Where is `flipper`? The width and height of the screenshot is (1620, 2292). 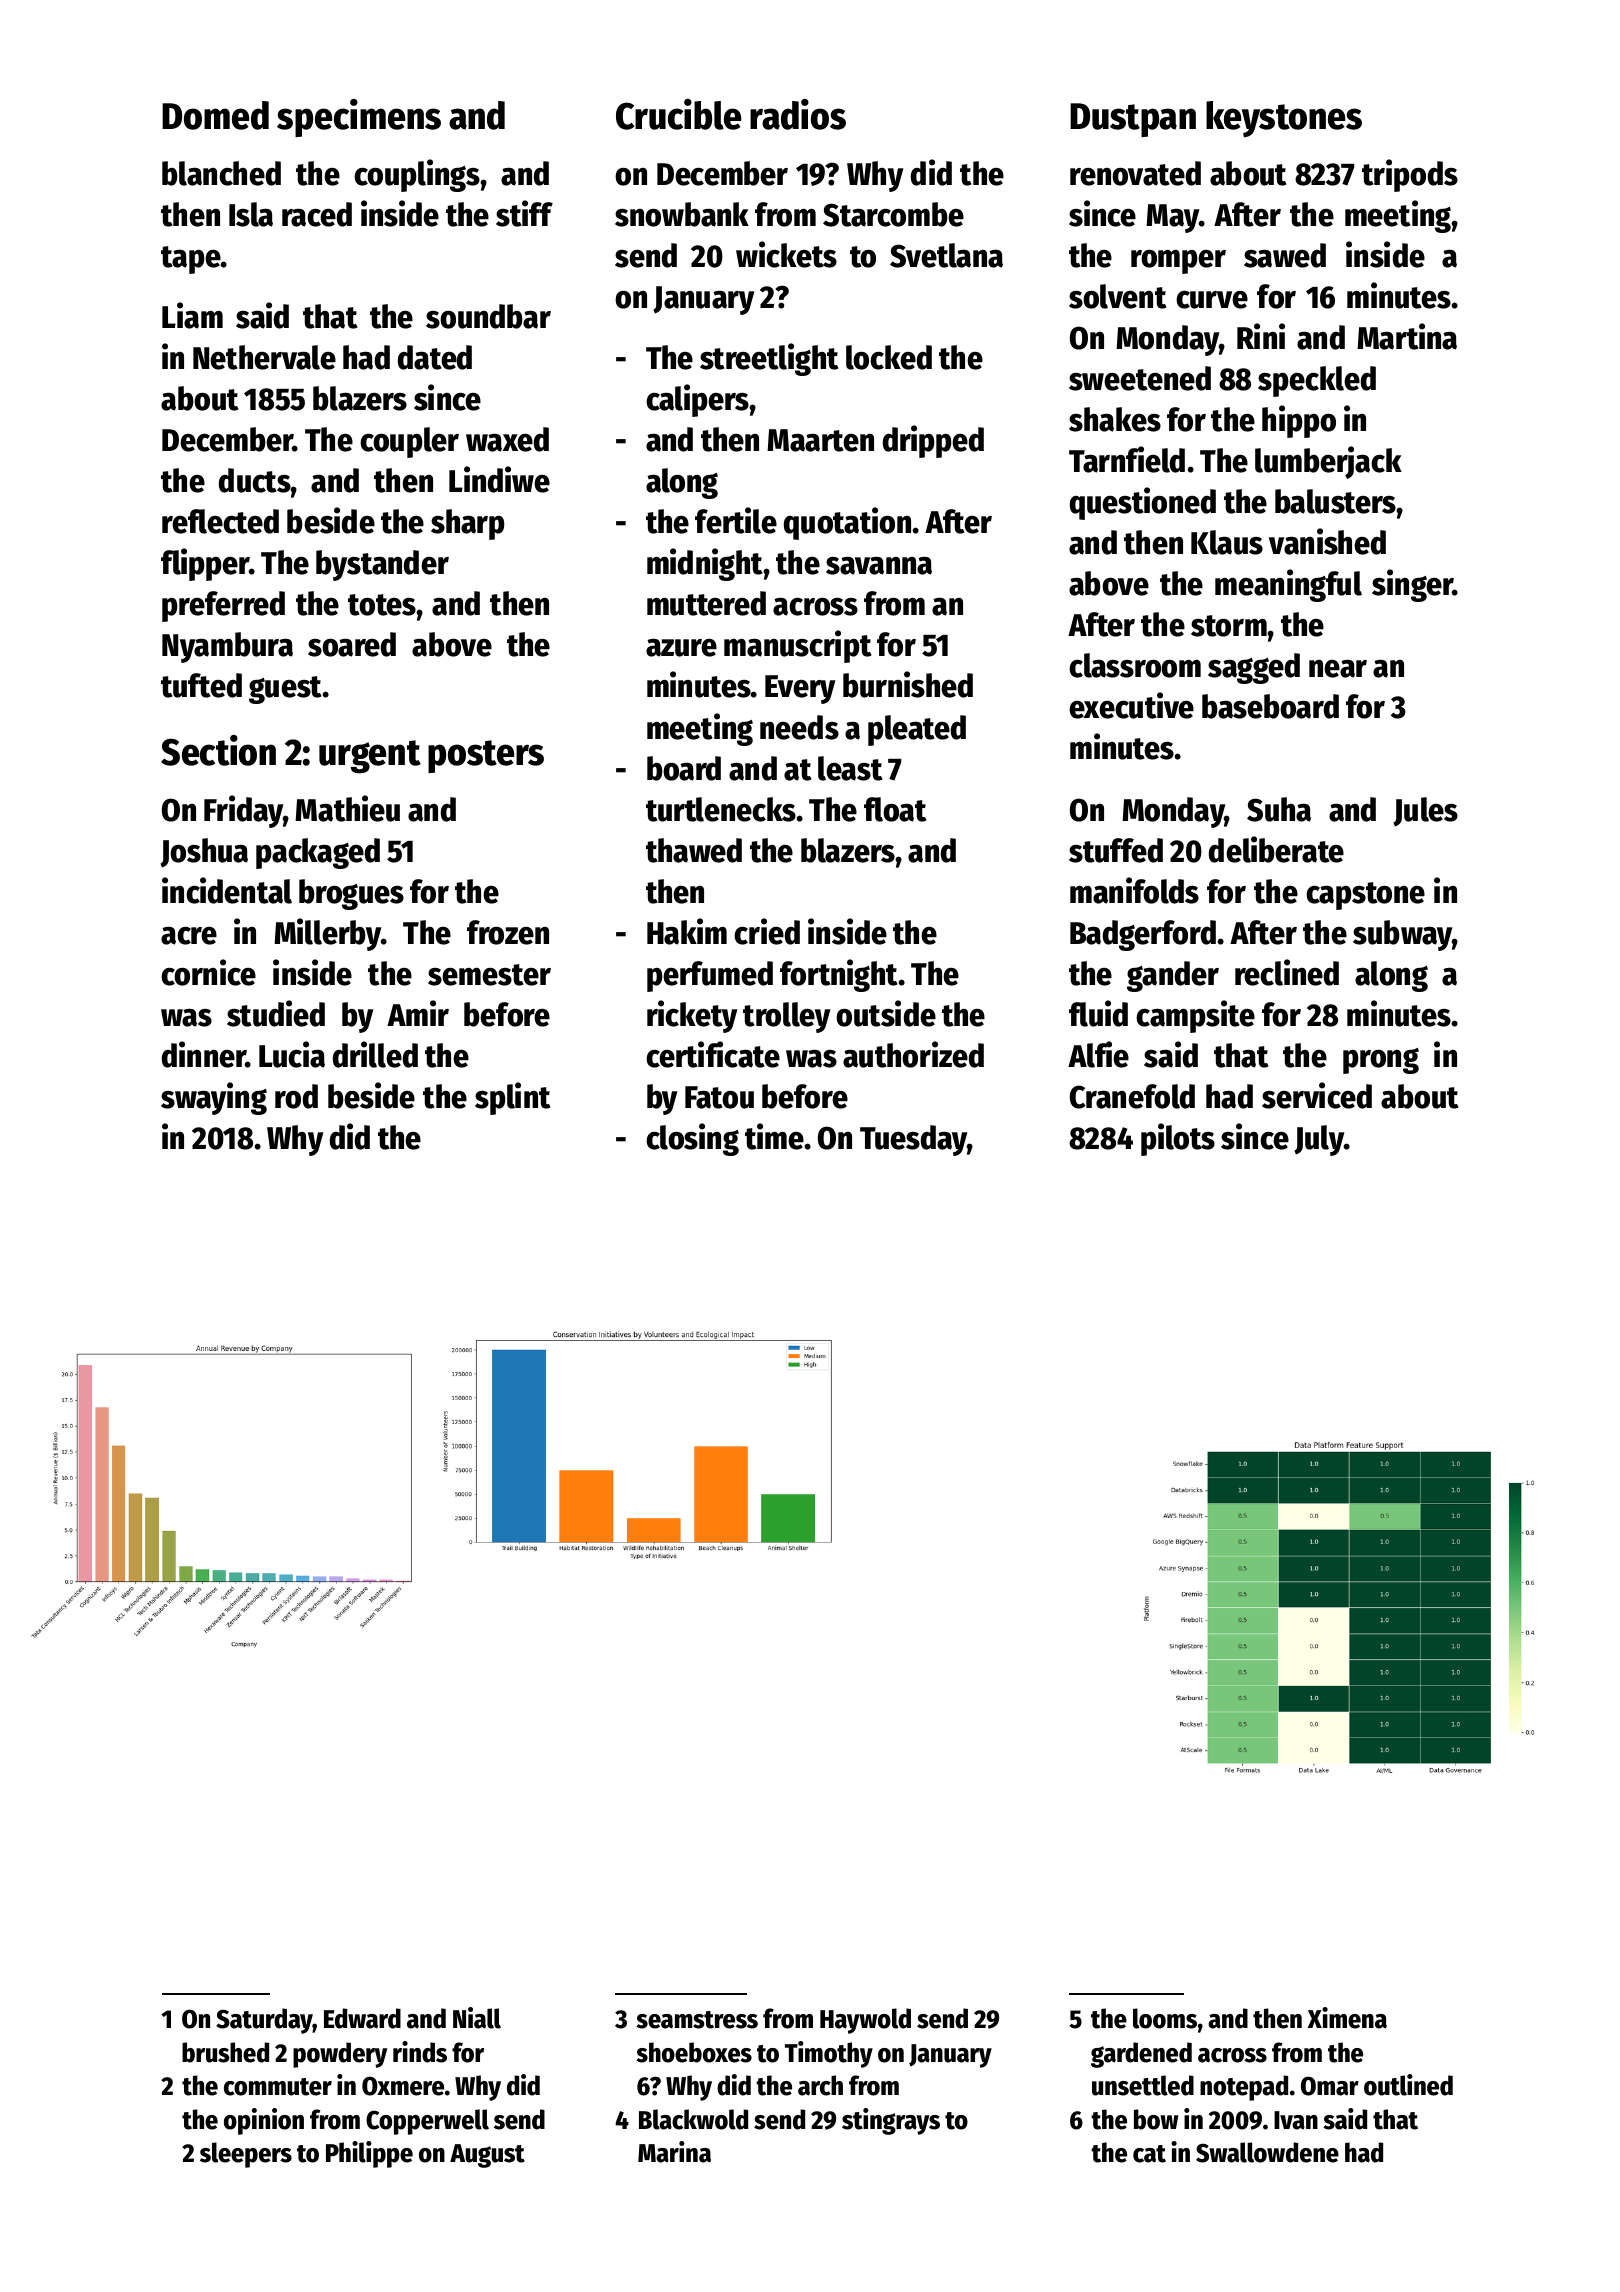
flipper is located at coordinates (205, 564).
